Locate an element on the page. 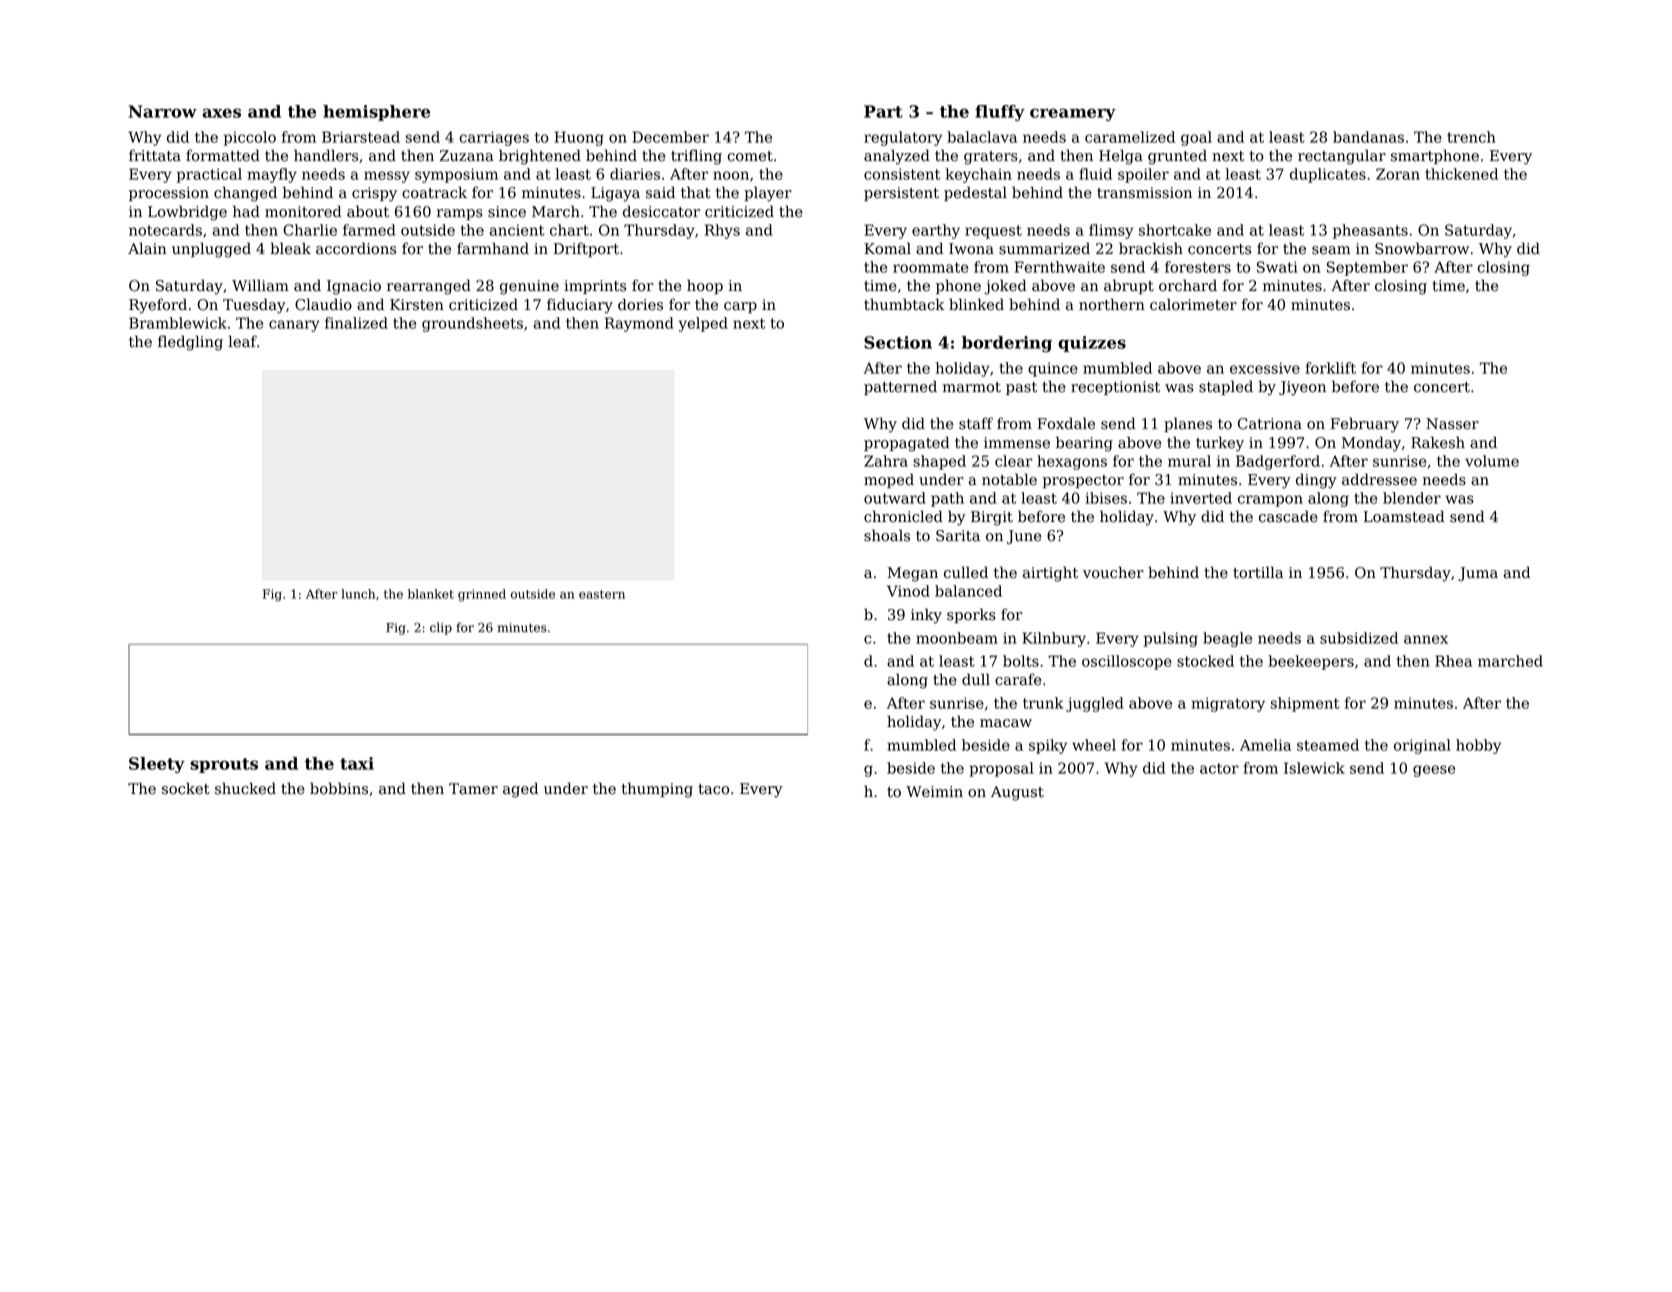 This page has width=1672, height=1292. forklift is located at coordinates (1330, 368).
